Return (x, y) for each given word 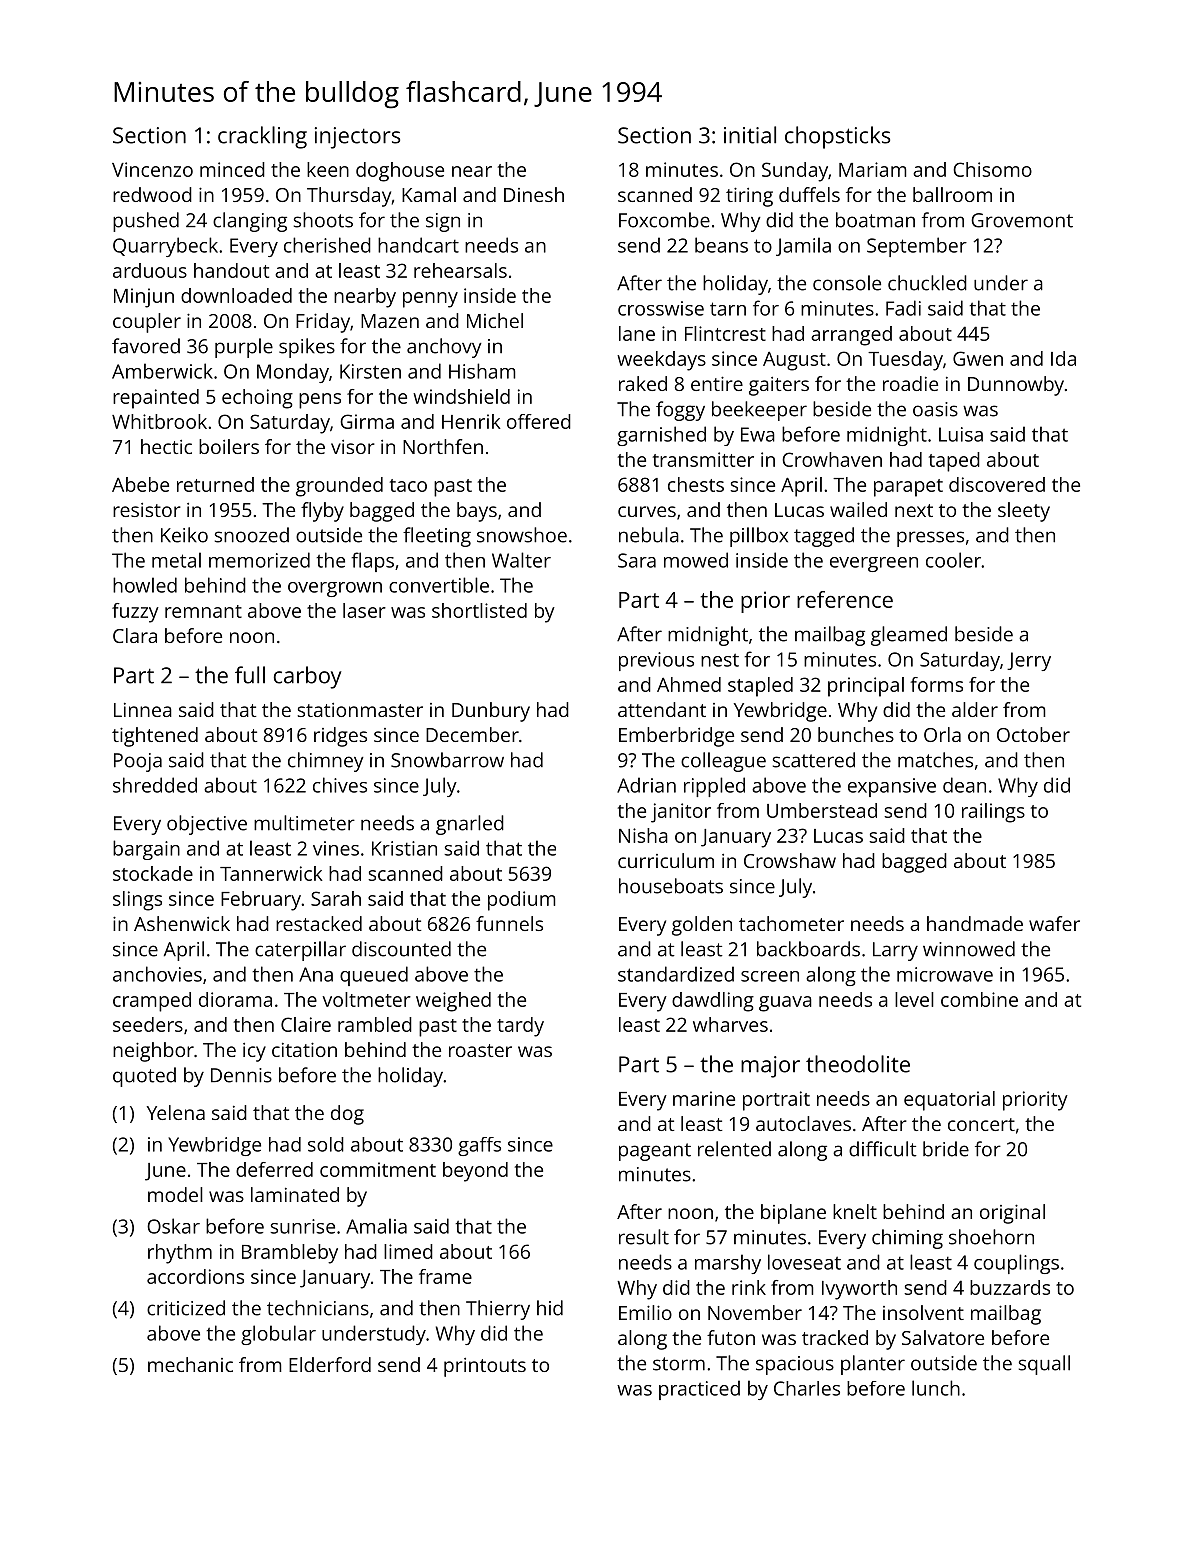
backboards (808, 949)
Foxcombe (664, 220)
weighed (453, 1002)
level (914, 999)
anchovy (444, 348)
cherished (327, 245)
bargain (146, 850)
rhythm (180, 1254)
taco (408, 485)
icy (254, 1052)
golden (702, 926)
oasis (935, 409)
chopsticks (837, 137)
